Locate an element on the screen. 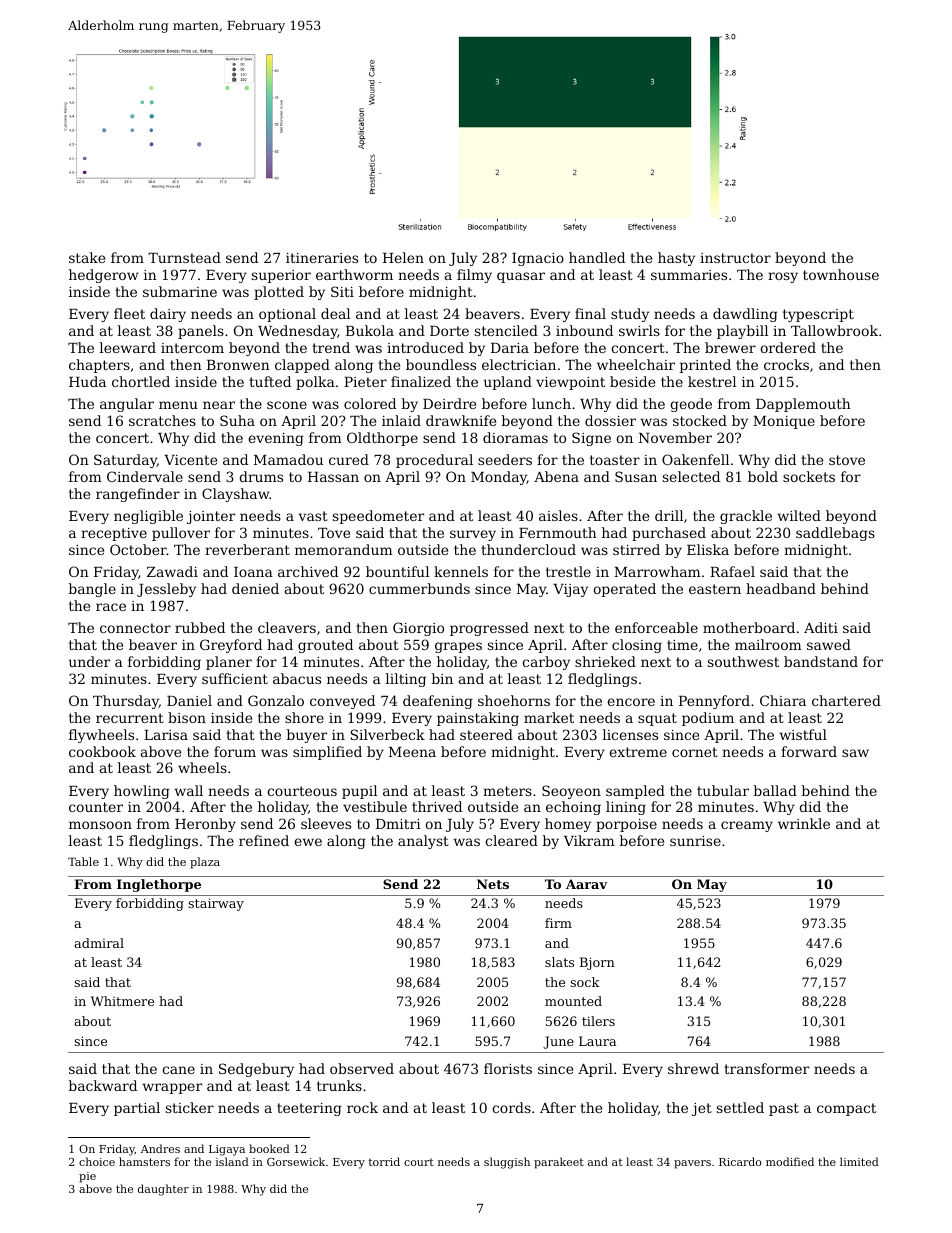 This screenshot has height=1233, width=952. admiral is located at coordinates (99, 943).
